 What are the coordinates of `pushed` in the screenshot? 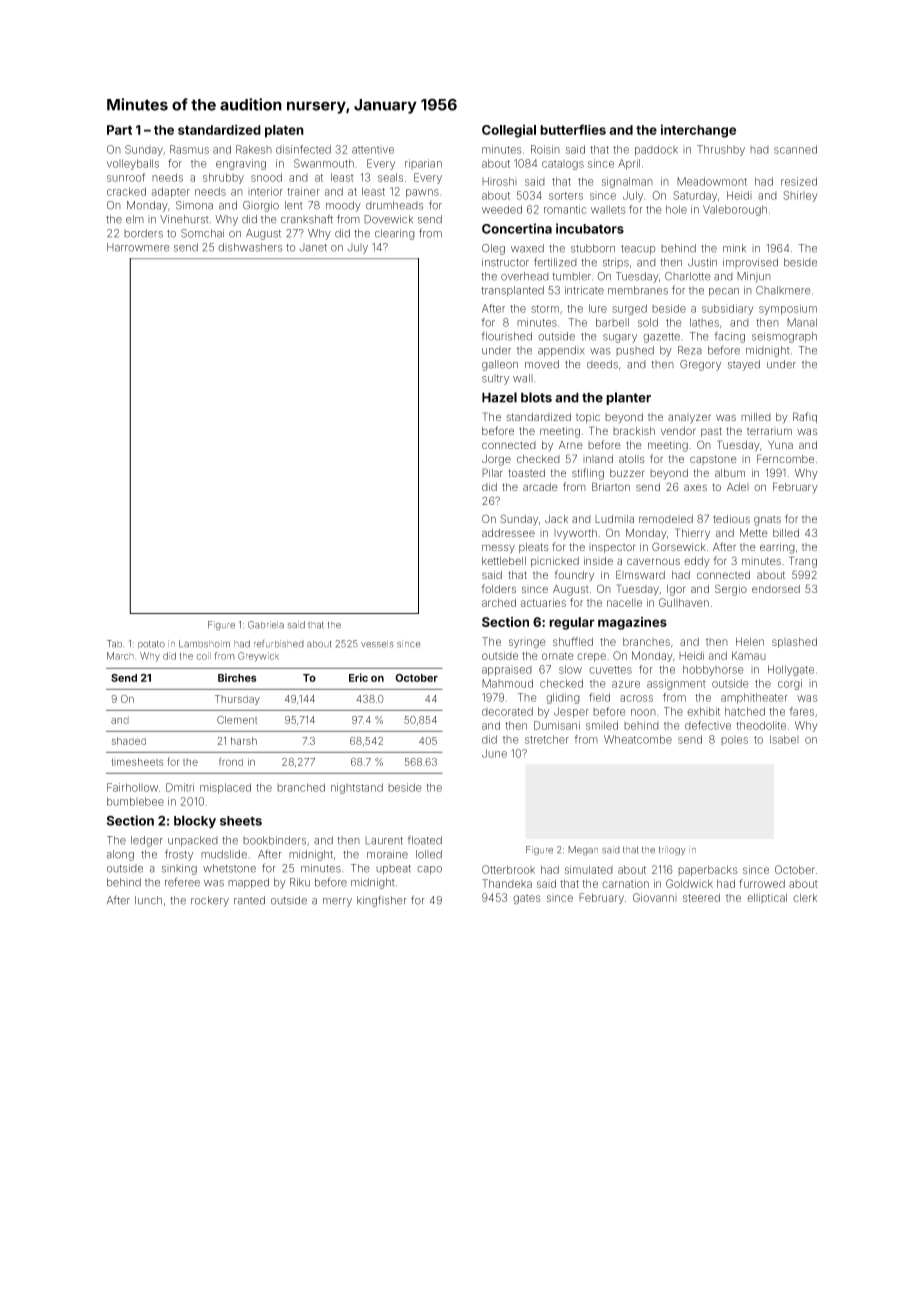 It's located at (635, 351).
